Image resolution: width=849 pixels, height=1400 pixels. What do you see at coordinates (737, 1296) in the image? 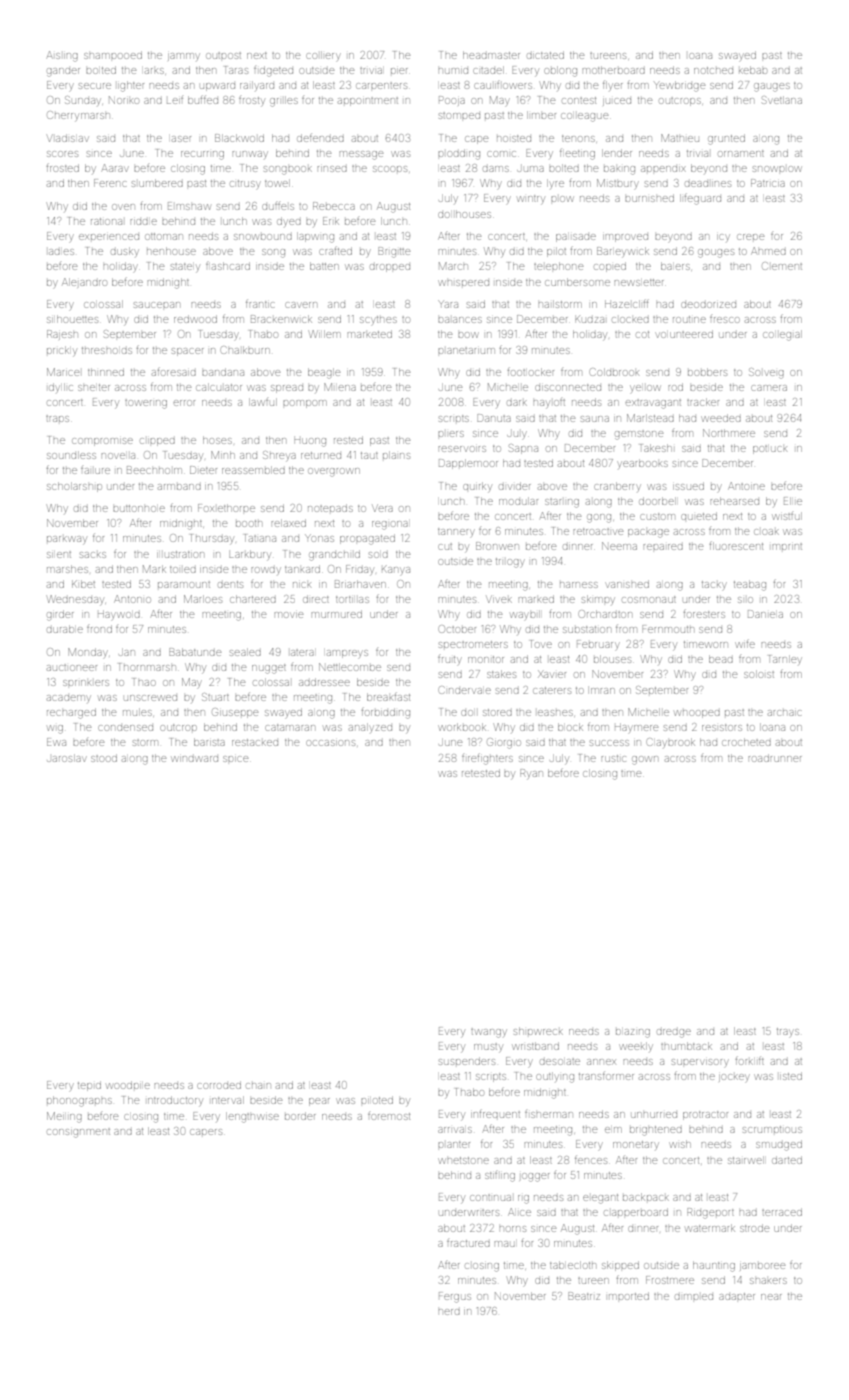
I see `adapter` at bounding box center [737, 1296].
